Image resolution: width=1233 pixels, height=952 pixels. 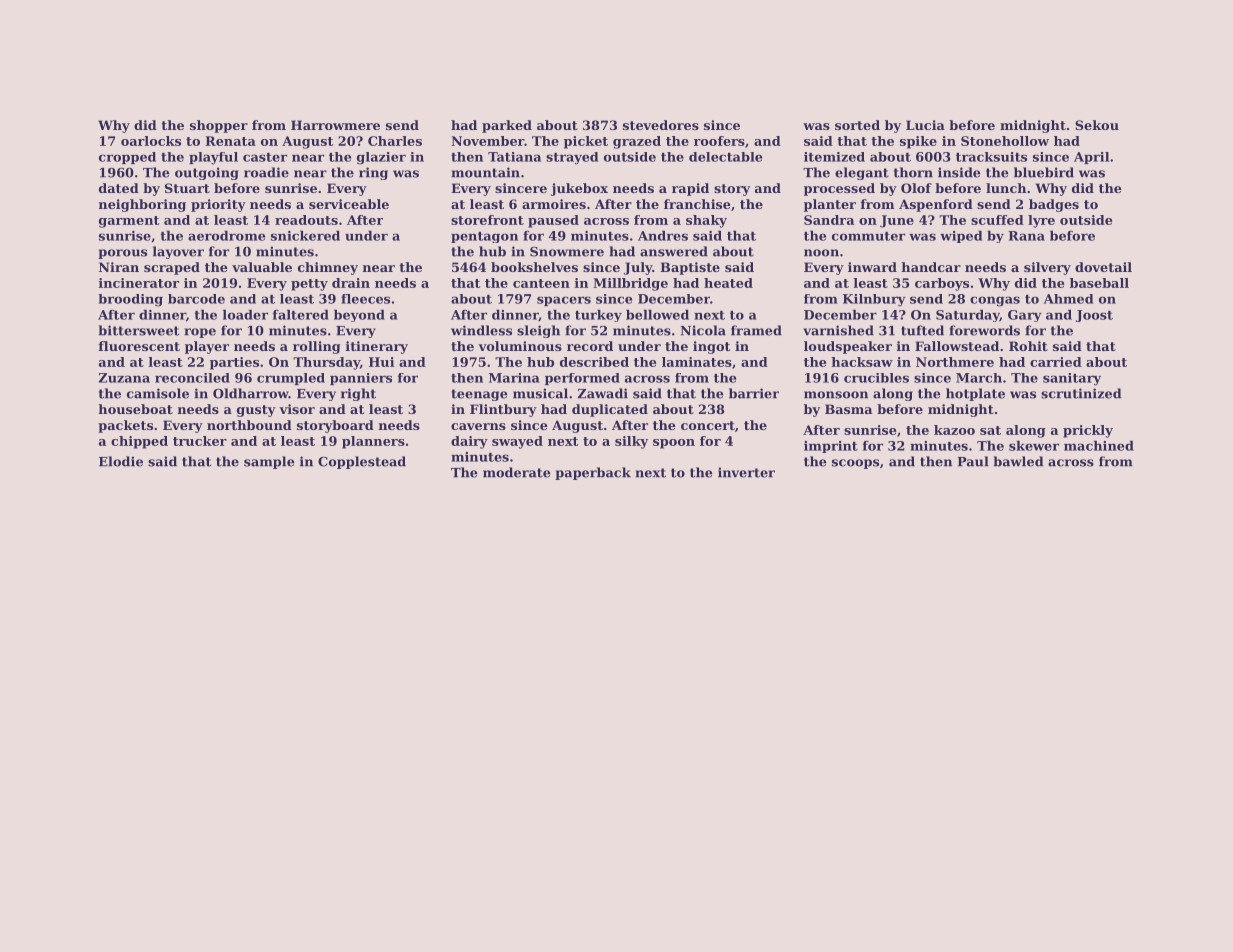 I want to click on oarlocks, so click(x=151, y=141).
